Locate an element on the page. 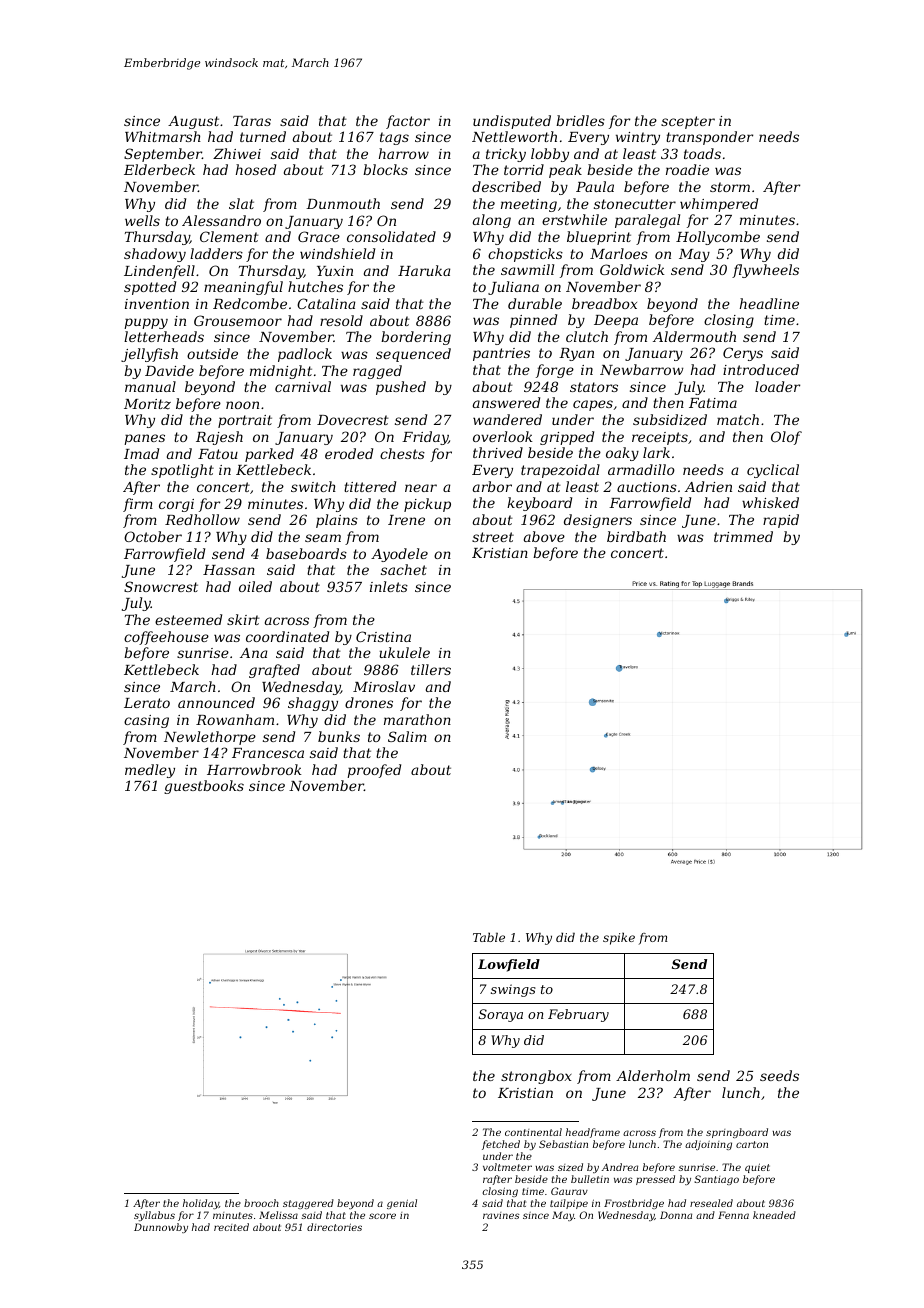 The width and height of the page is (924, 1308). paralegal is located at coordinates (647, 221).
